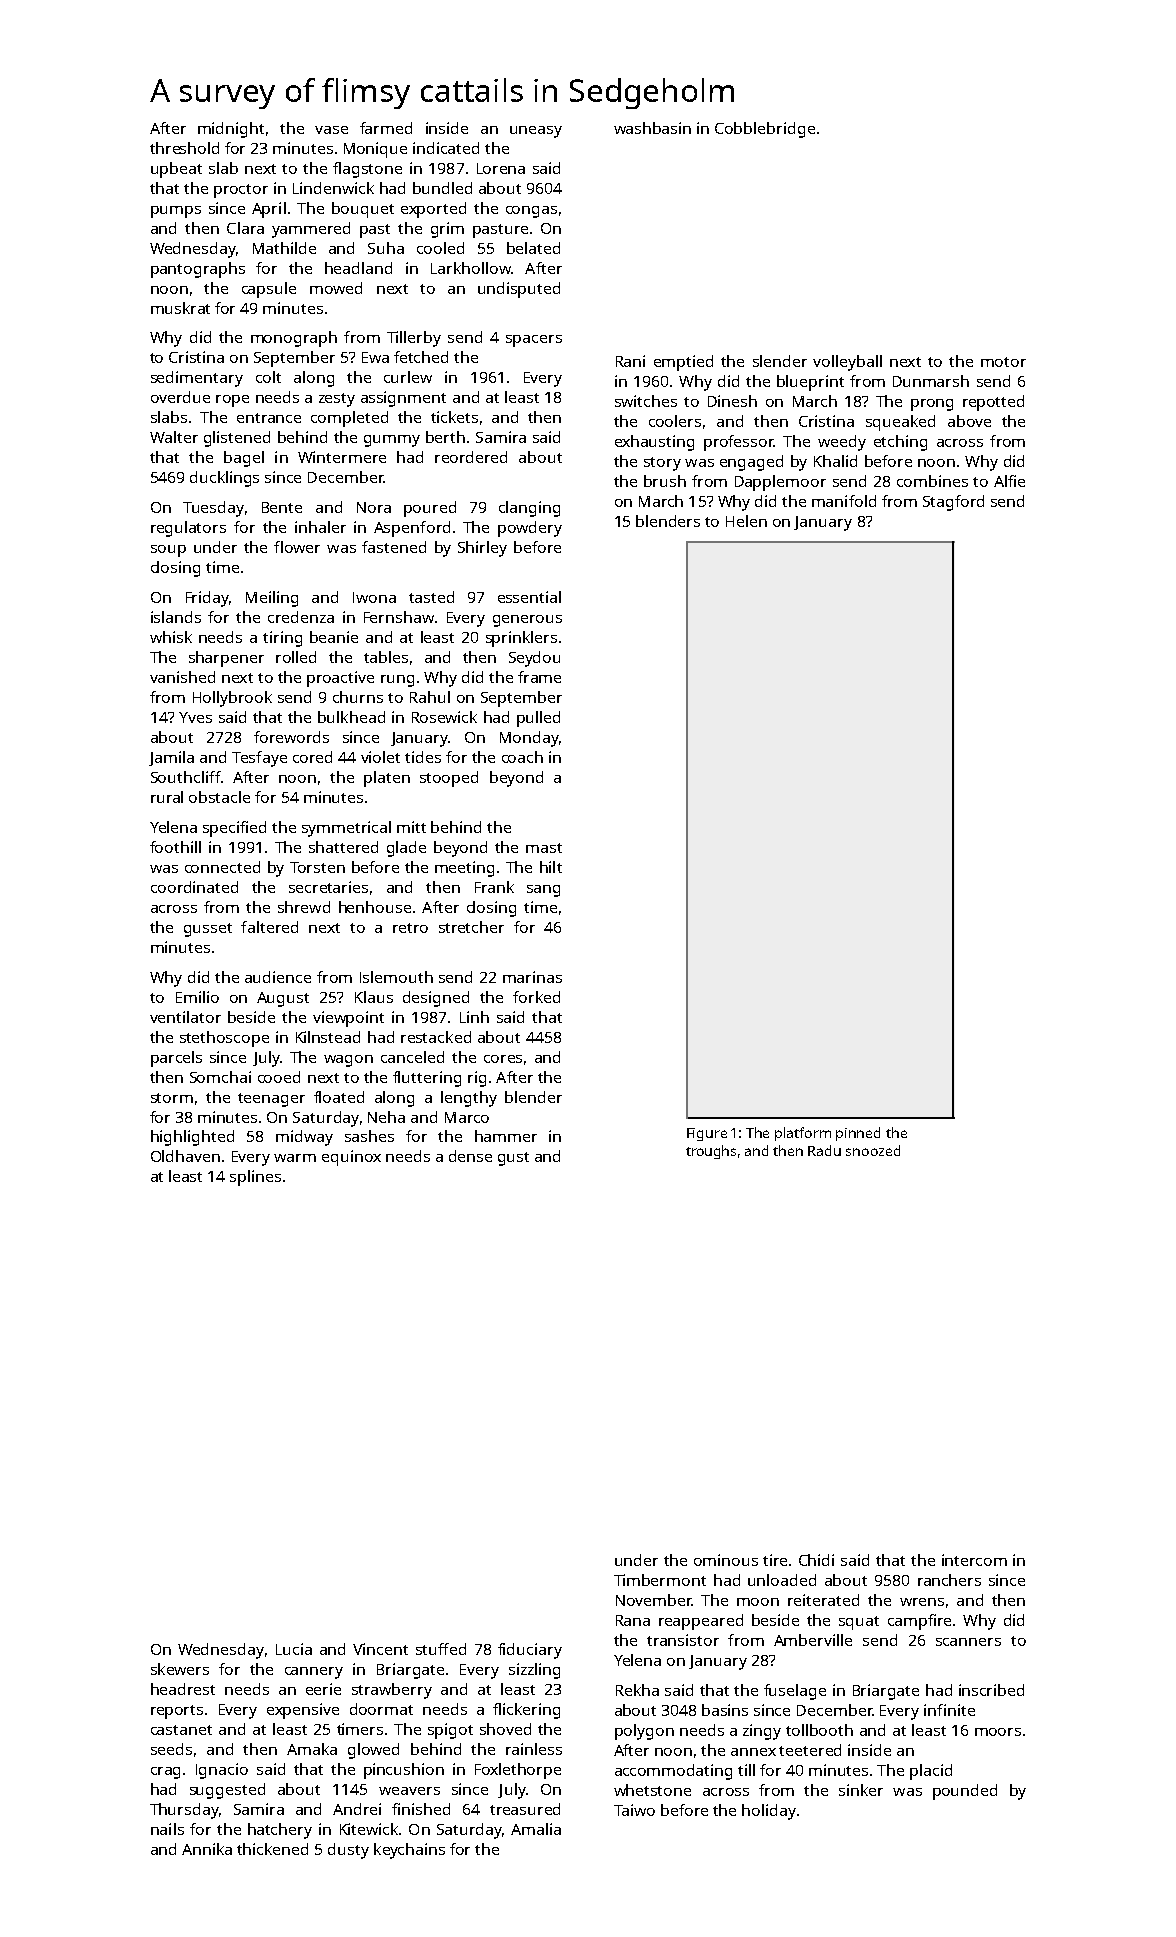 The height and width of the screenshot is (1937, 1176). I want to click on hilt, so click(551, 867).
